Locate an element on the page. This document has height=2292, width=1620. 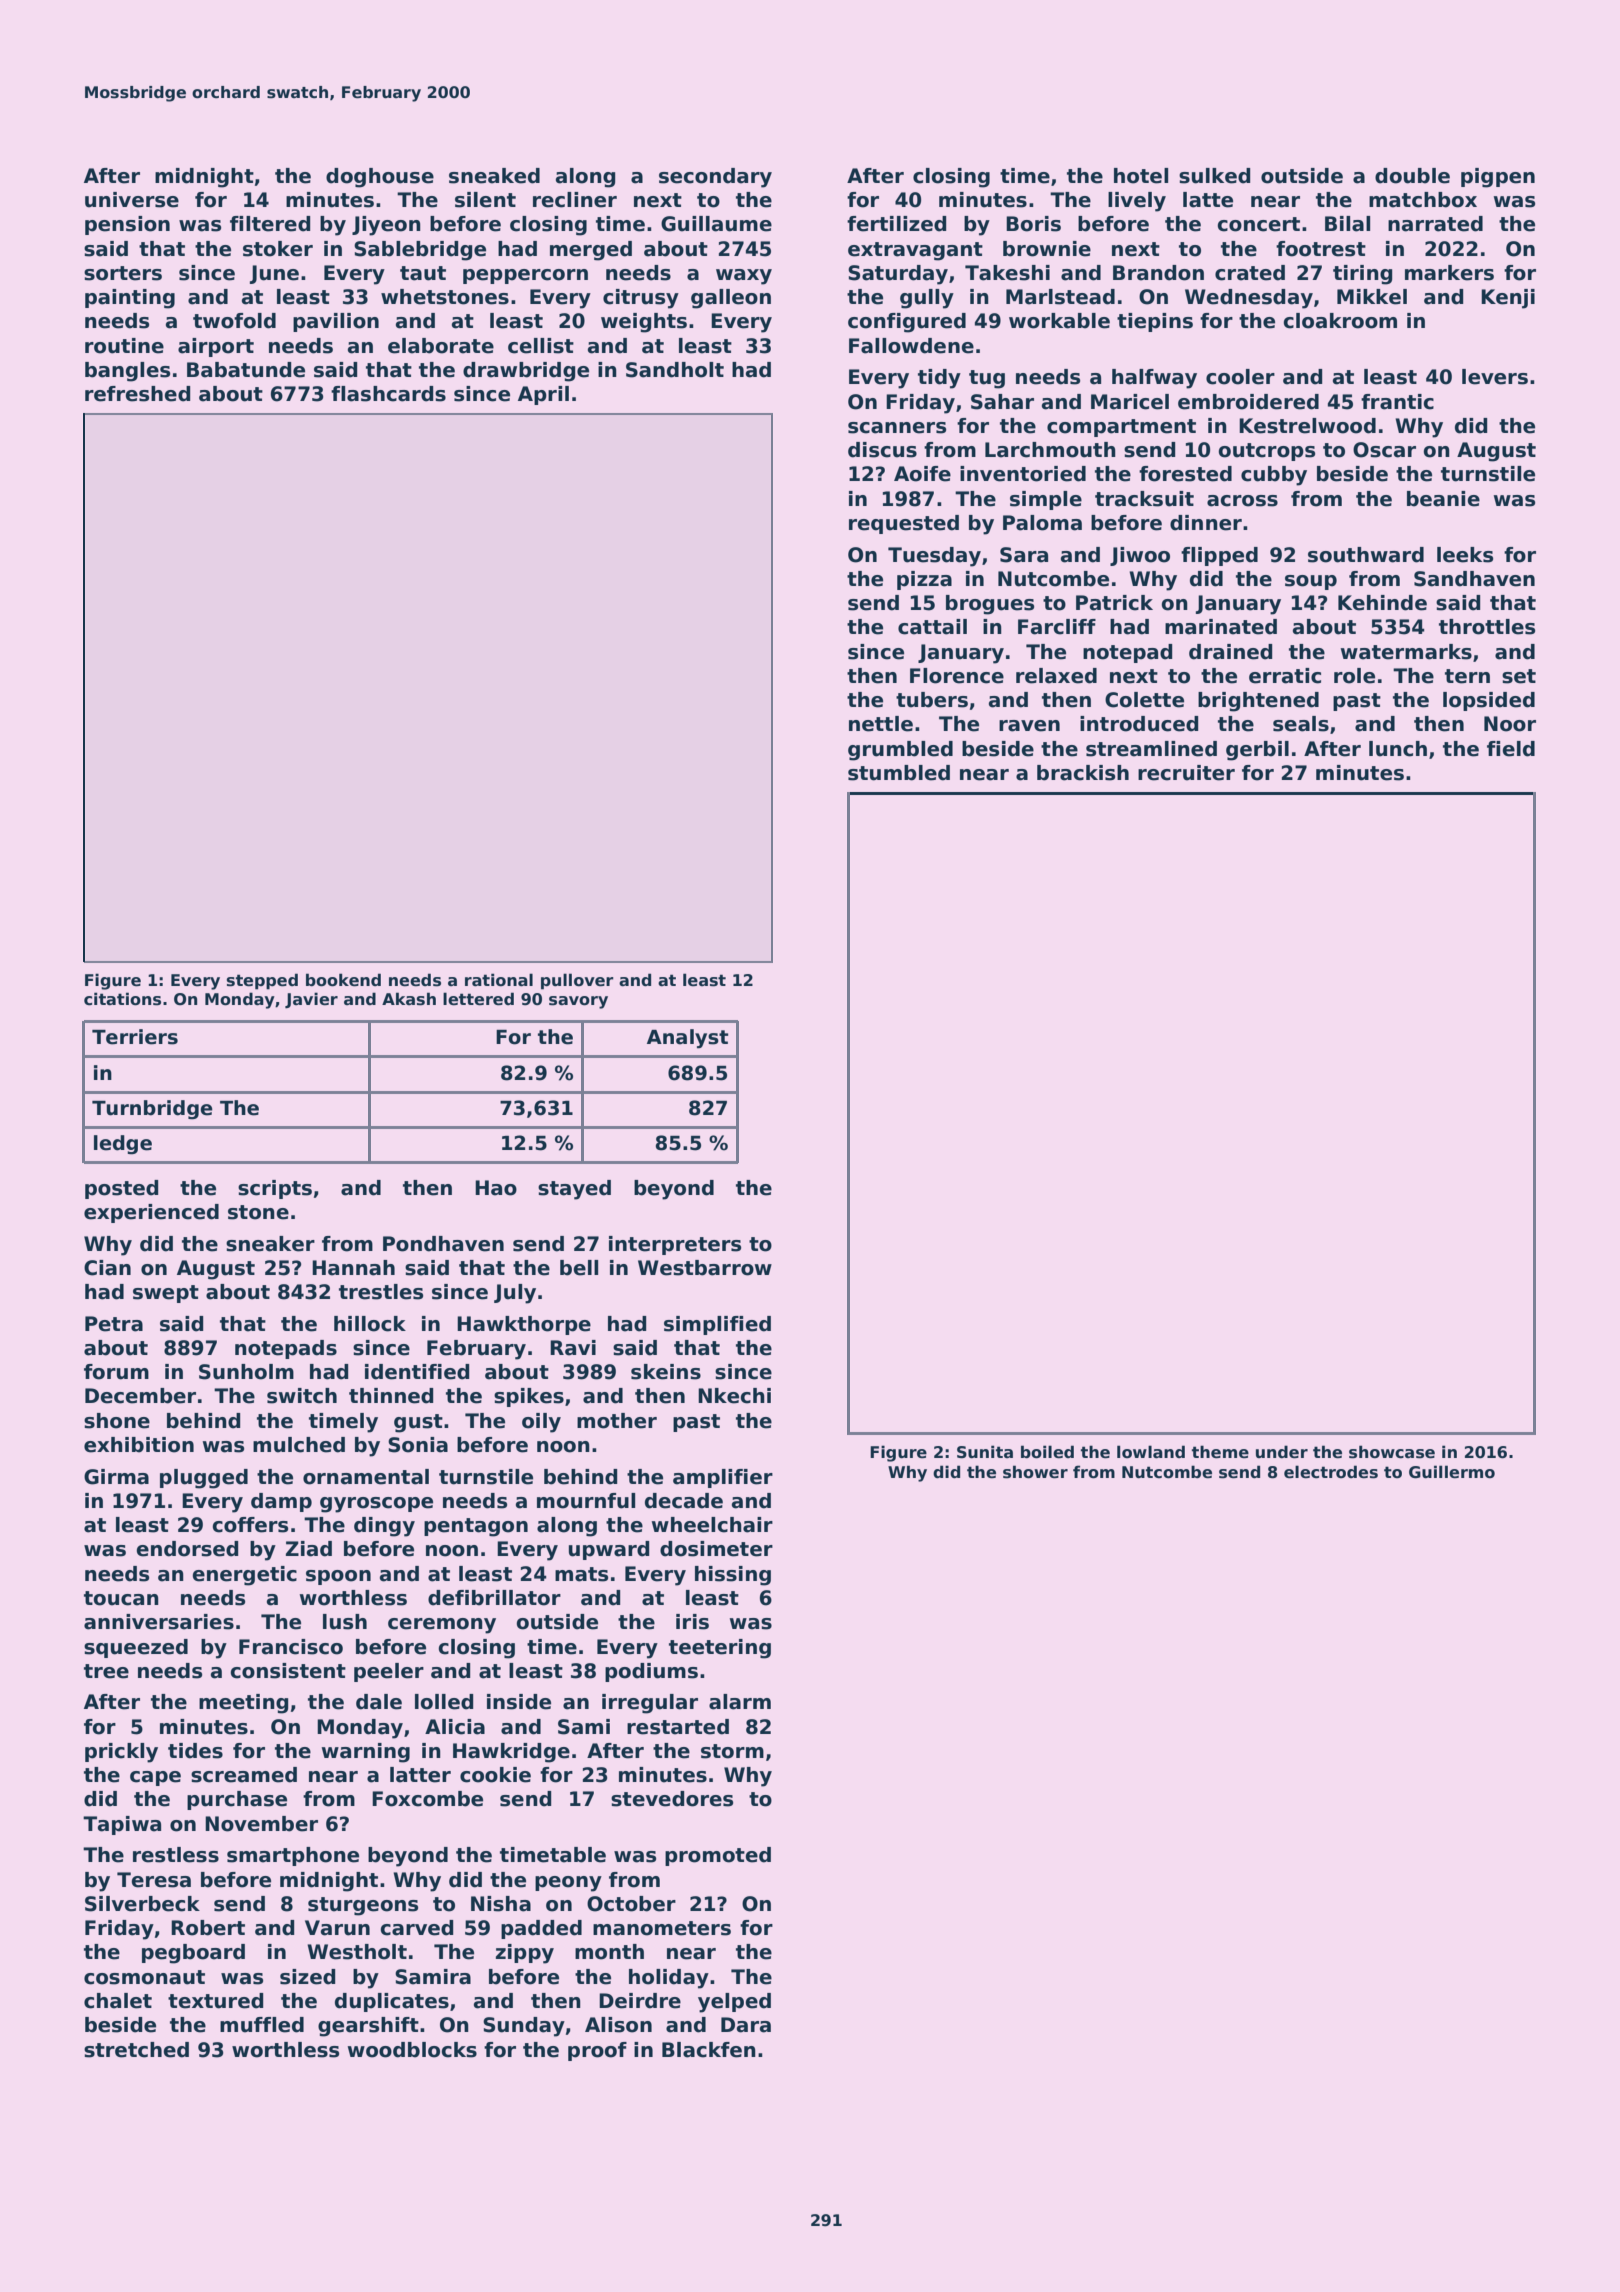
brackish is located at coordinates (1083, 773).
